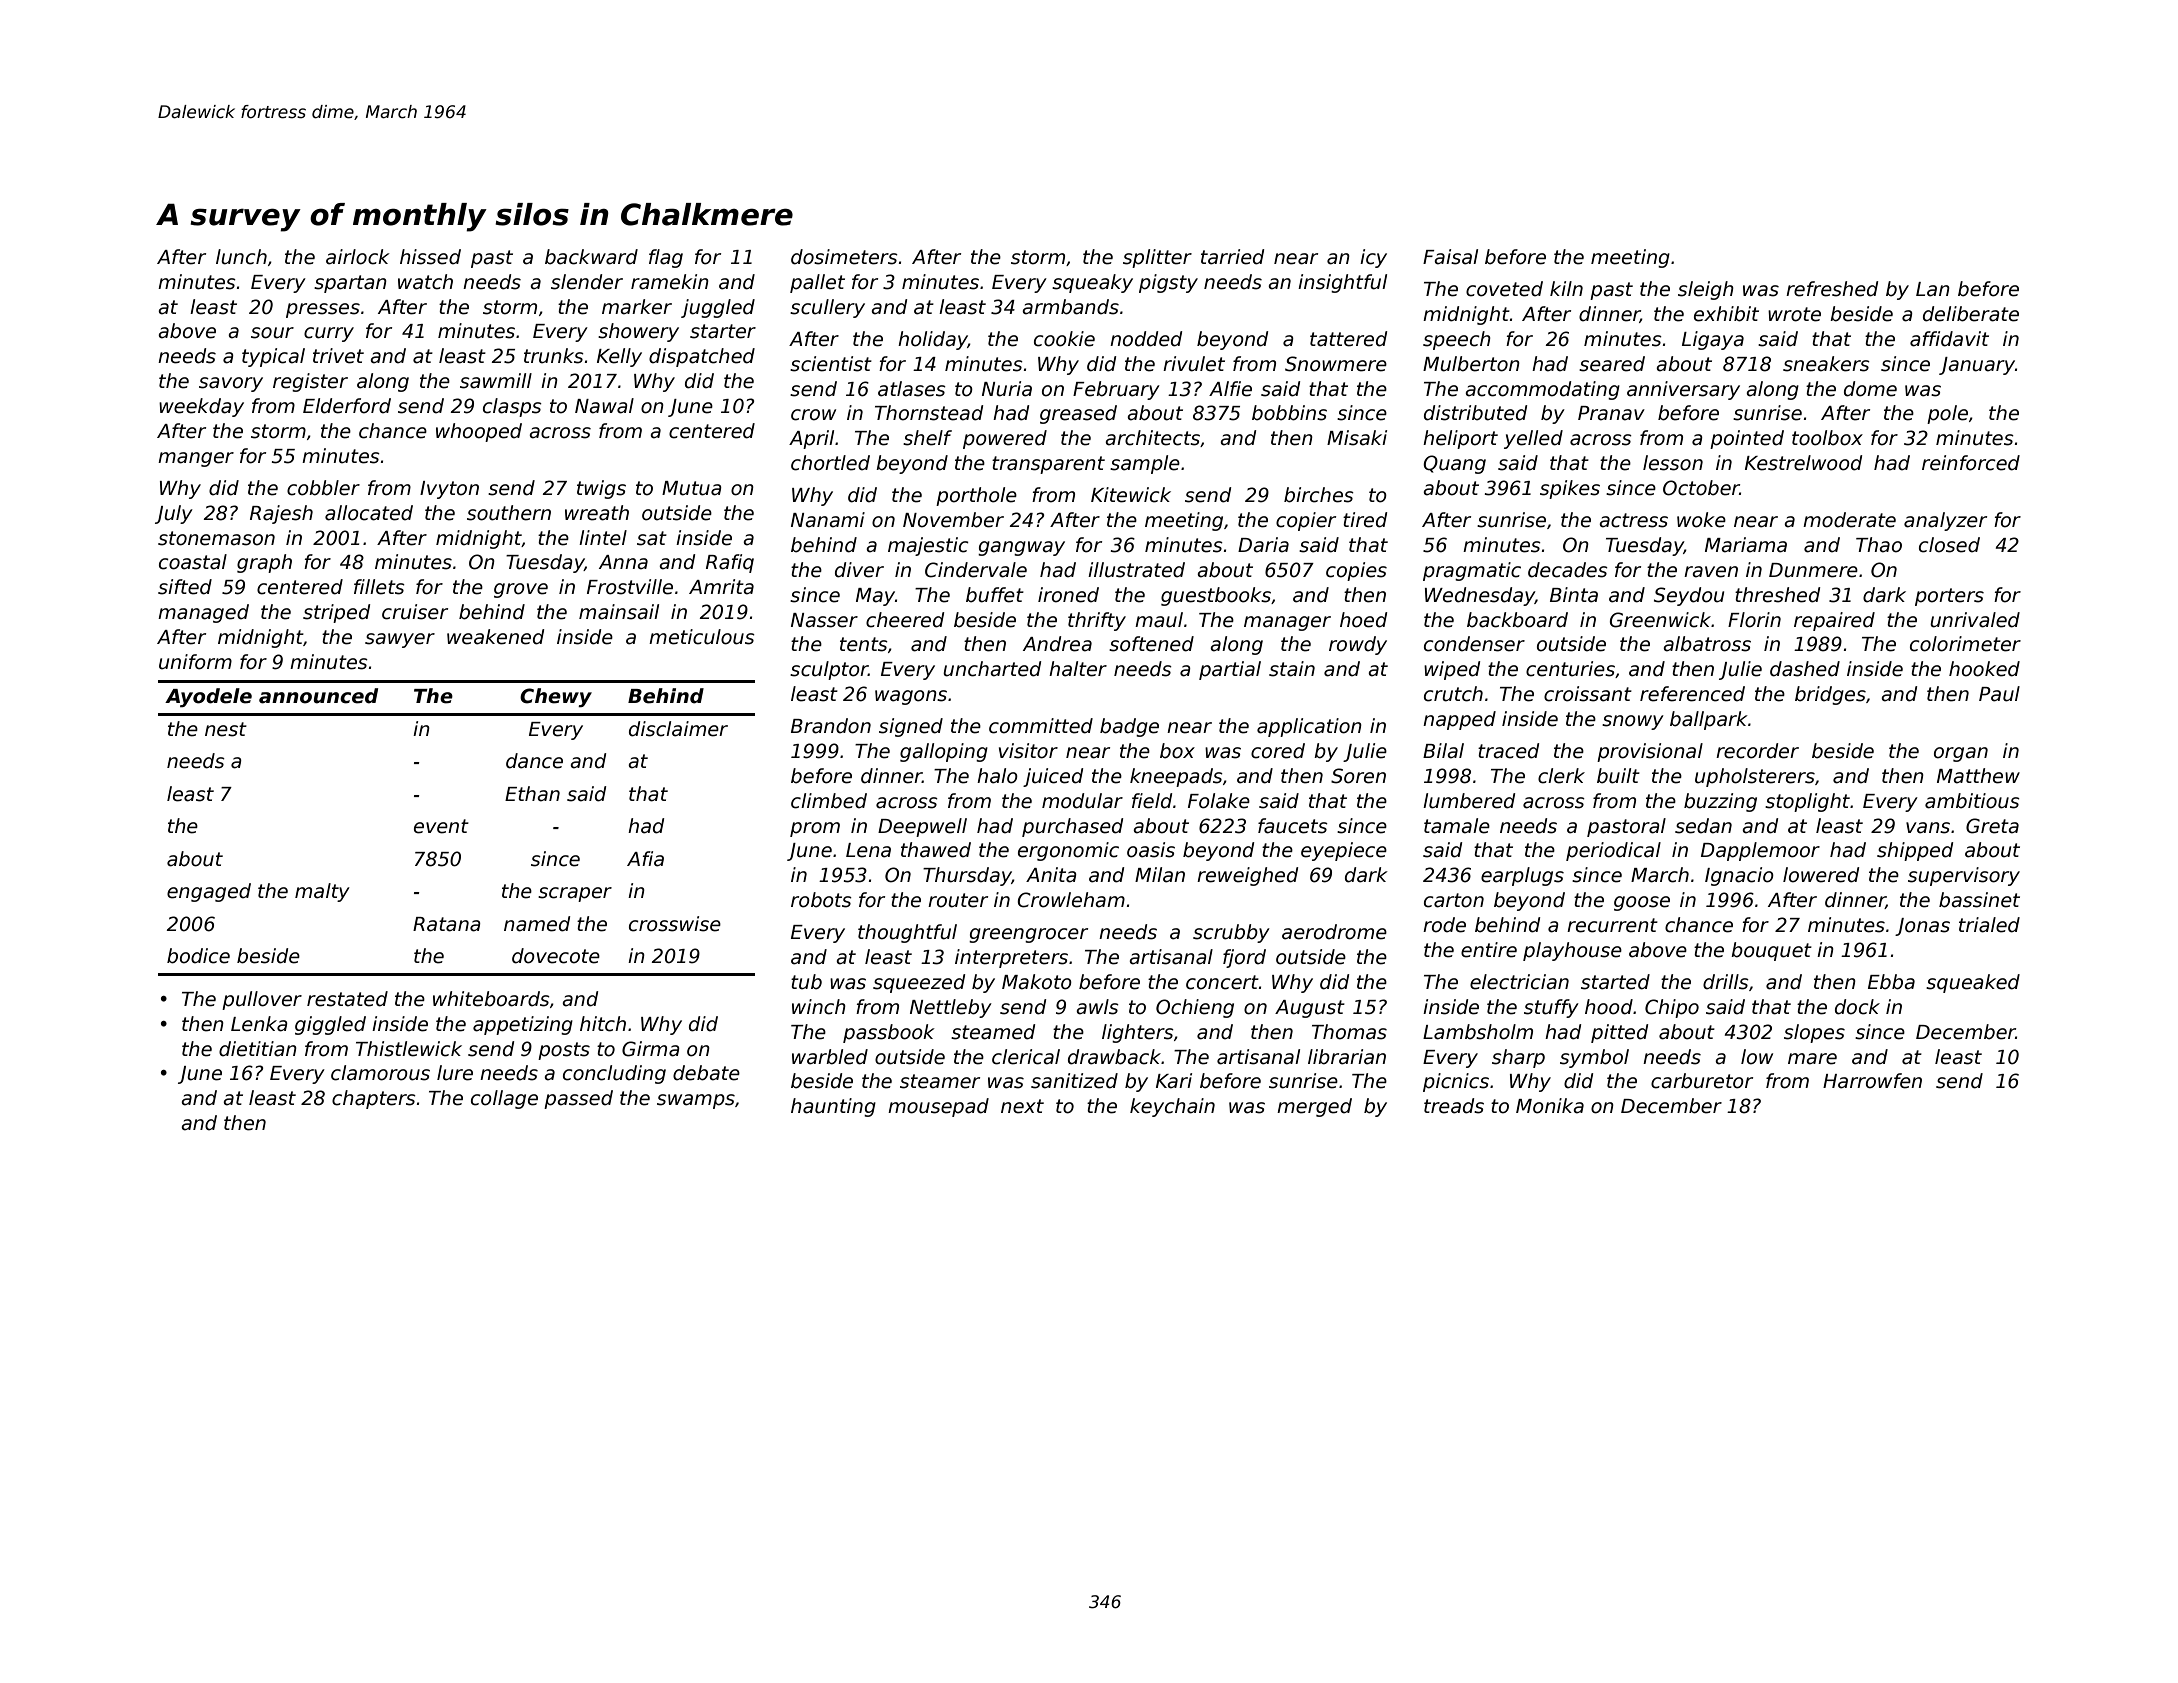  Describe the element at coordinates (209, 892) in the screenshot. I see `engaged` at that location.
